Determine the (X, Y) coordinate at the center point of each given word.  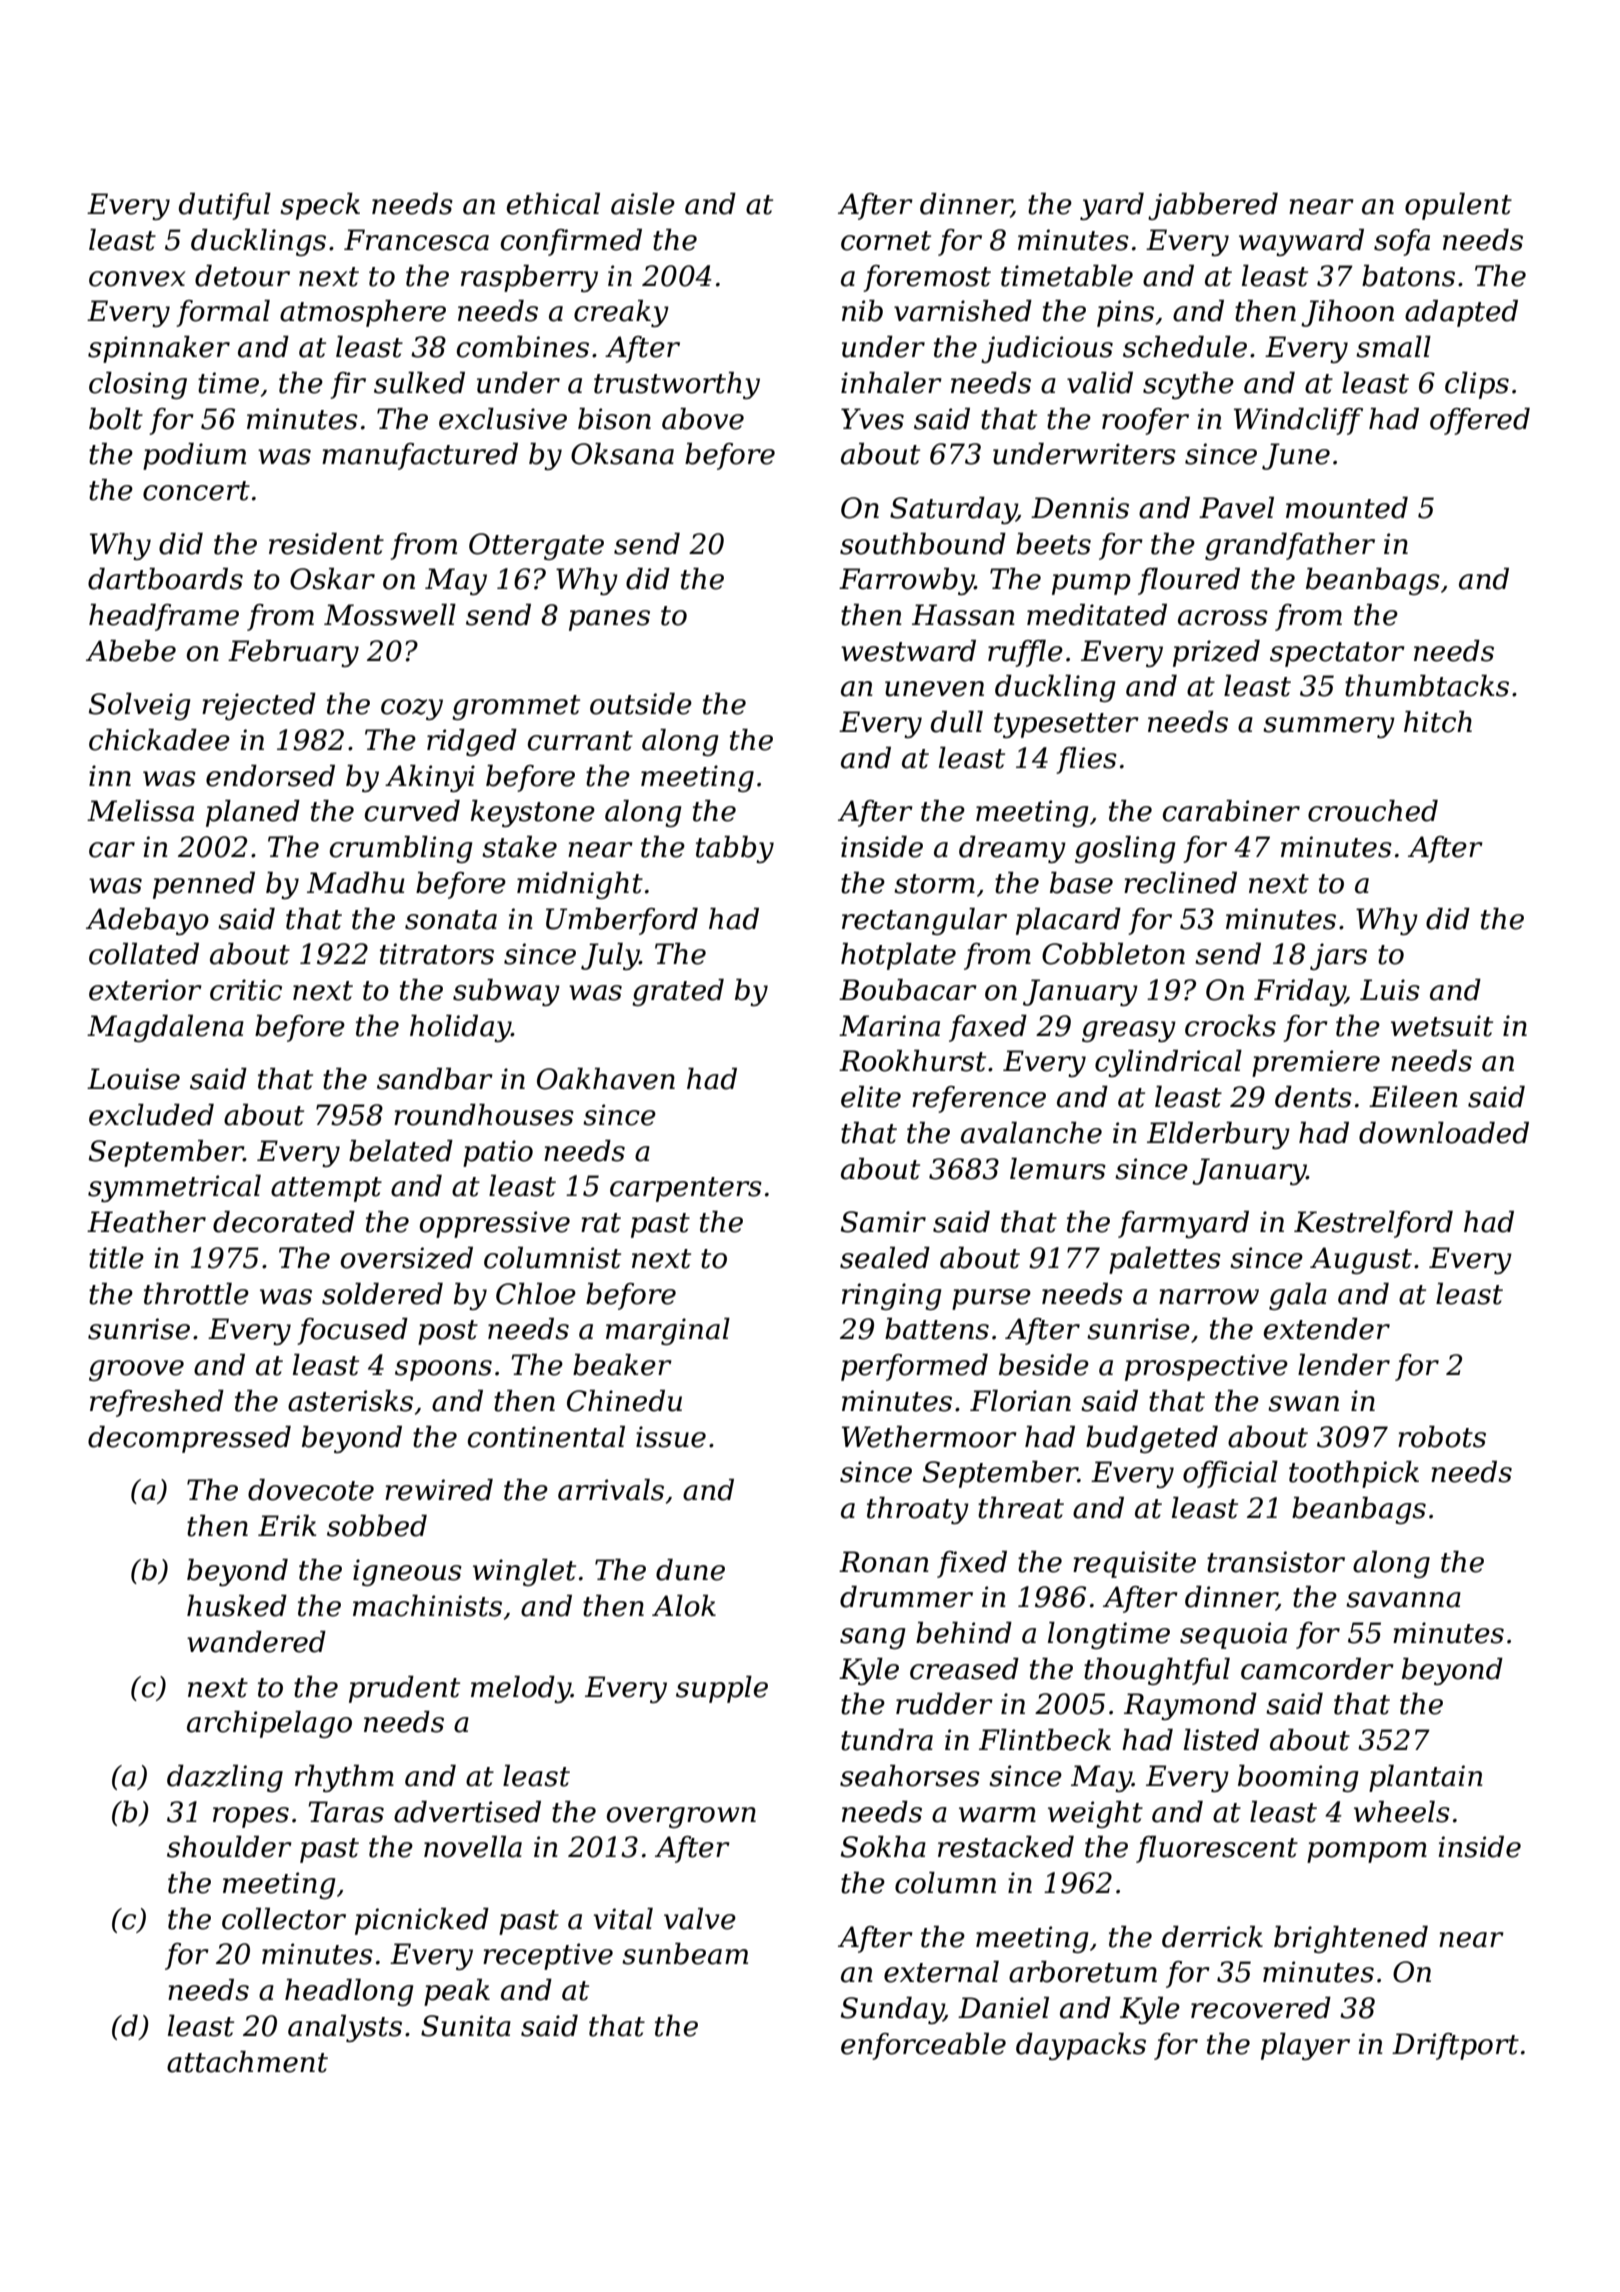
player (1305, 2046)
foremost (927, 278)
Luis (1390, 990)
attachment (247, 2062)
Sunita (466, 2026)
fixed (972, 1564)
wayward (1301, 242)
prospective (1206, 1367)
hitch (1438, 722)
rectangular (924, 921)
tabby (735, 849)
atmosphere (363, 313)
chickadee (159, 740)
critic (246, 990)
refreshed (157, 1403)
